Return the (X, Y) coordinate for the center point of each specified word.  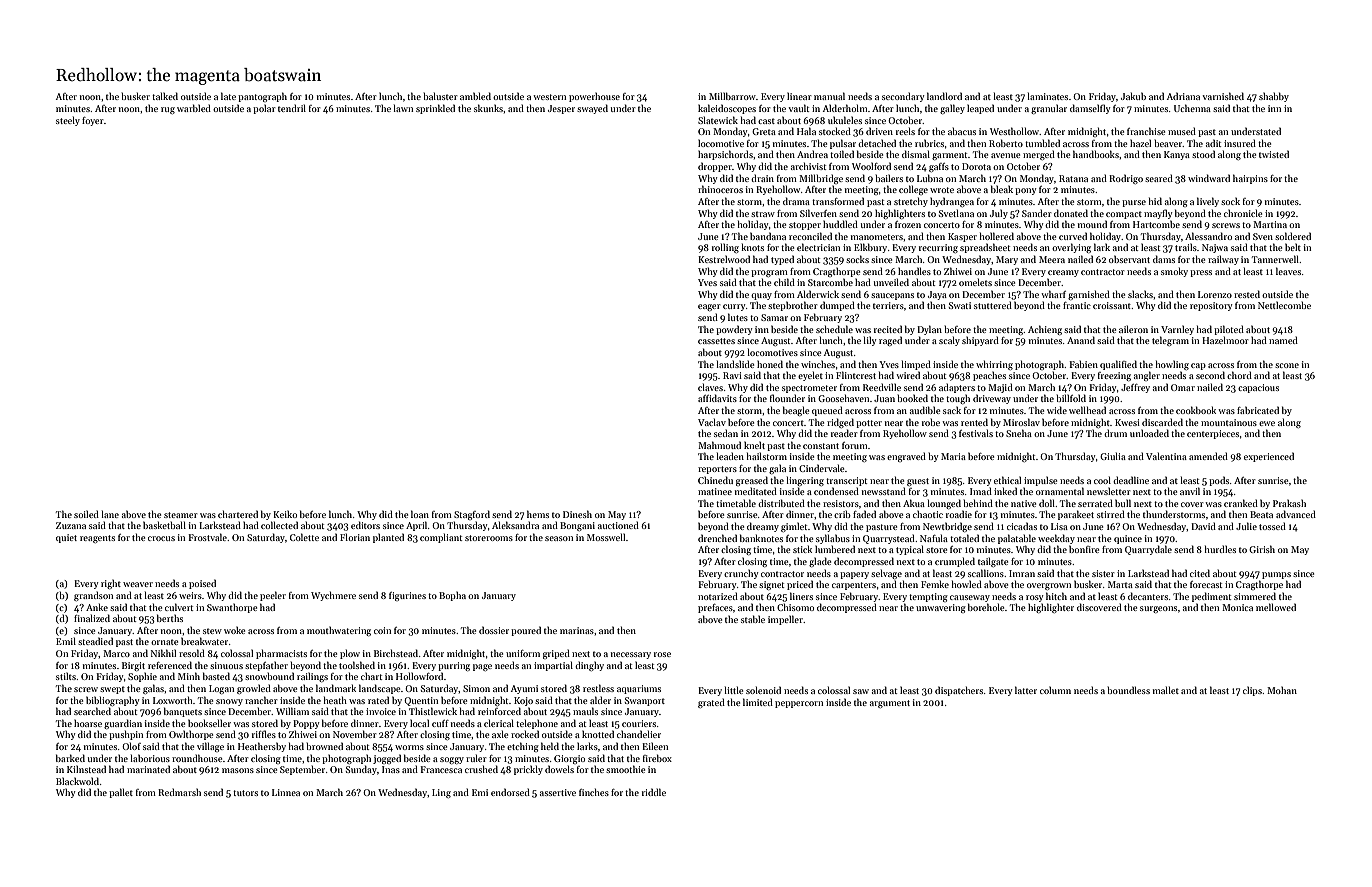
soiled (86, 514)
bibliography (112, 701)
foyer (93, 121)
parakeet (1076, 515)
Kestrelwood (724, 259)
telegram (1170, 341)
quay (761, 296)
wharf (1053, 294)
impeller (785, 620)
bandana (768, 236)
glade (820, 562)
